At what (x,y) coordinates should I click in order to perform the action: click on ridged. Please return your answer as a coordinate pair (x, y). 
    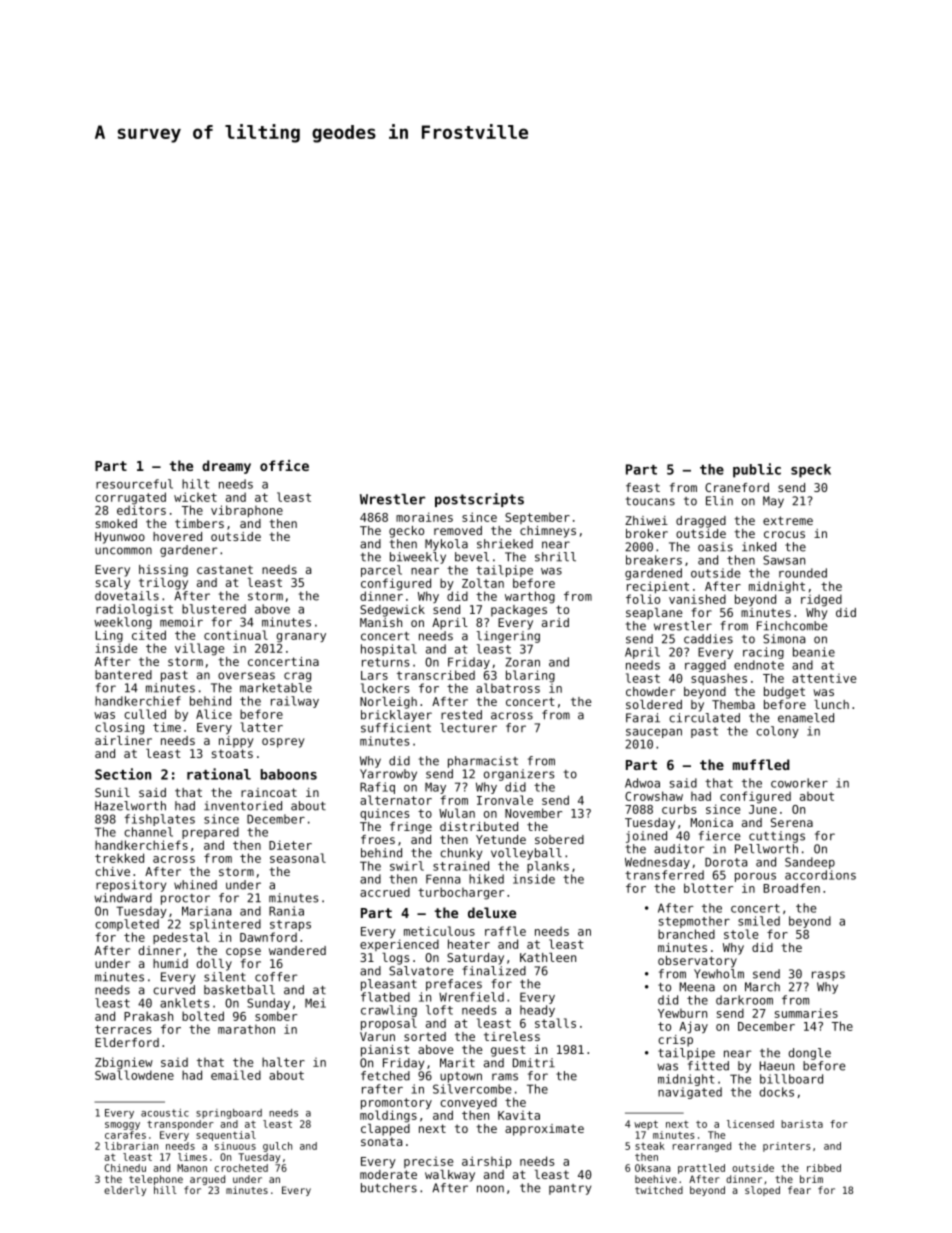
    Looking at the image, I should click on (821, 600).
